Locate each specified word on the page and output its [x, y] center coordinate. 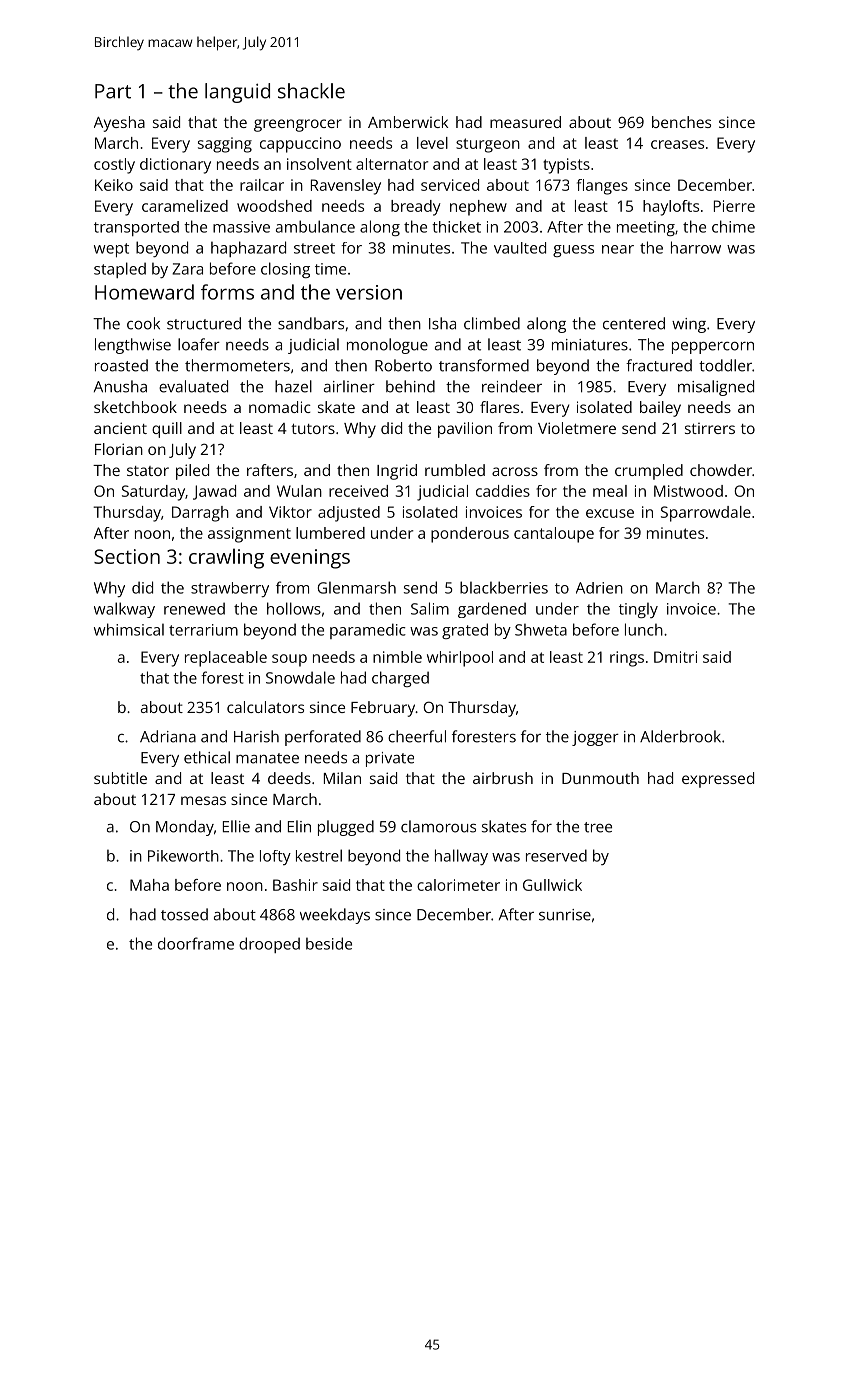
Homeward [144, 292]
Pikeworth [183, 856]
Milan [342, 778]
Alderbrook [680, 736]
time [330, 269]
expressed [718, 780]
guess [573, 251]
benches [681, 122]
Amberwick [408, 122]
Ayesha [119, 124]
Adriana [168, 736]
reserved [556, 855]
